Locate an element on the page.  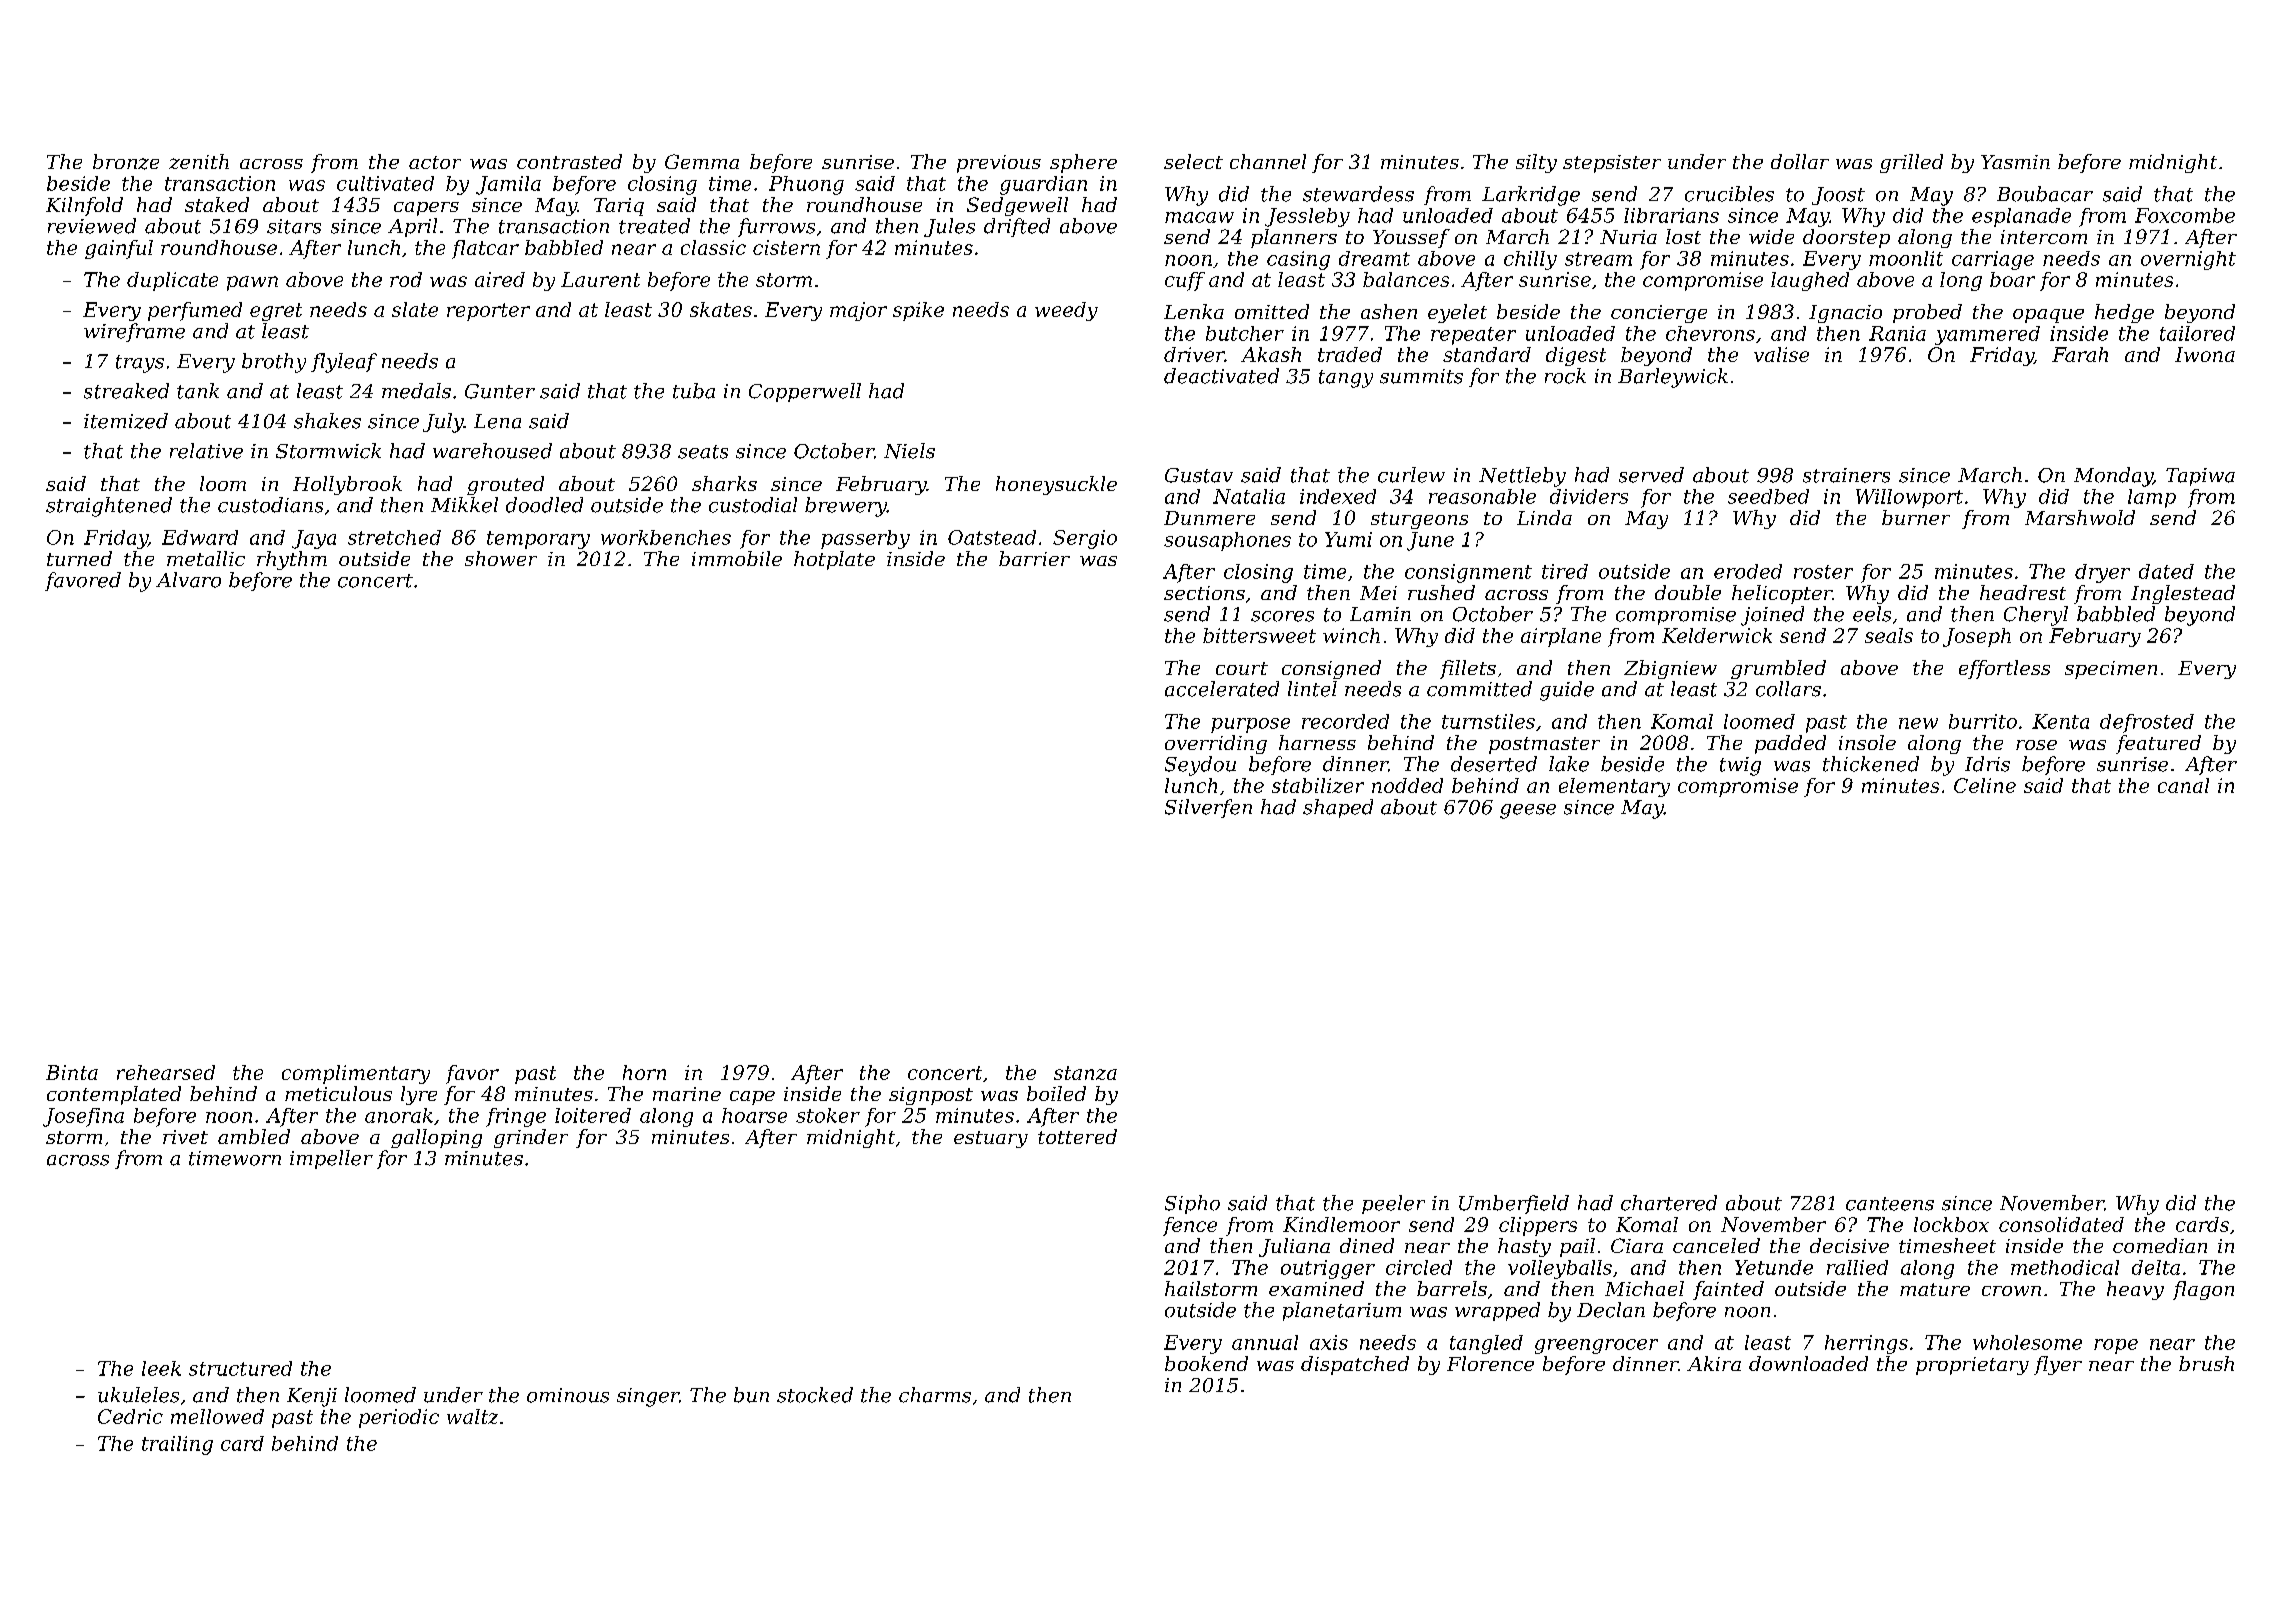
impeller is located at coordinates (331, 1159).
